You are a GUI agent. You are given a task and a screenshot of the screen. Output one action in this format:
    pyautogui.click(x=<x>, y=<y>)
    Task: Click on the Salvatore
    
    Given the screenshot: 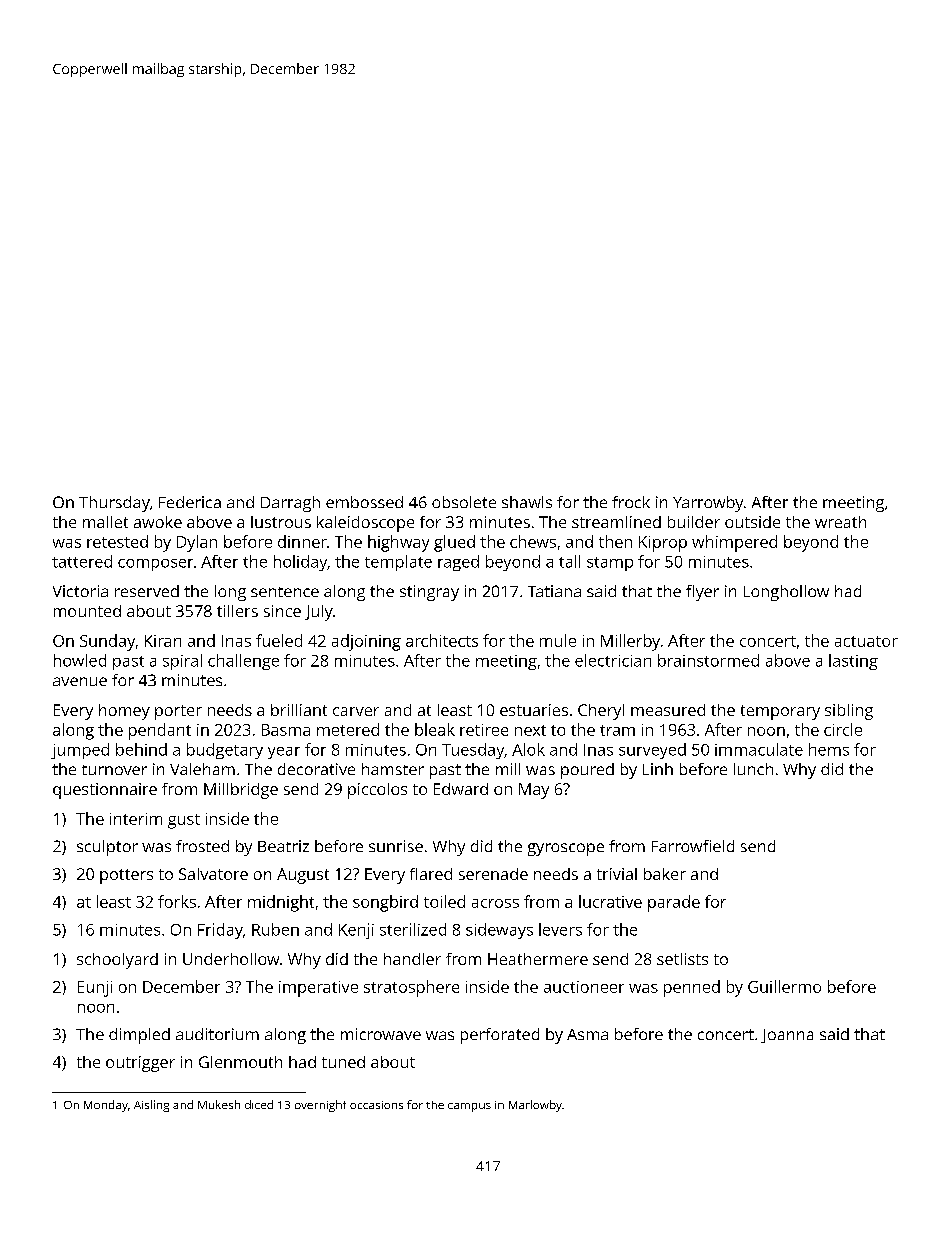 What is the action you would take?
    pyautogui.click(x=213, y=874)
